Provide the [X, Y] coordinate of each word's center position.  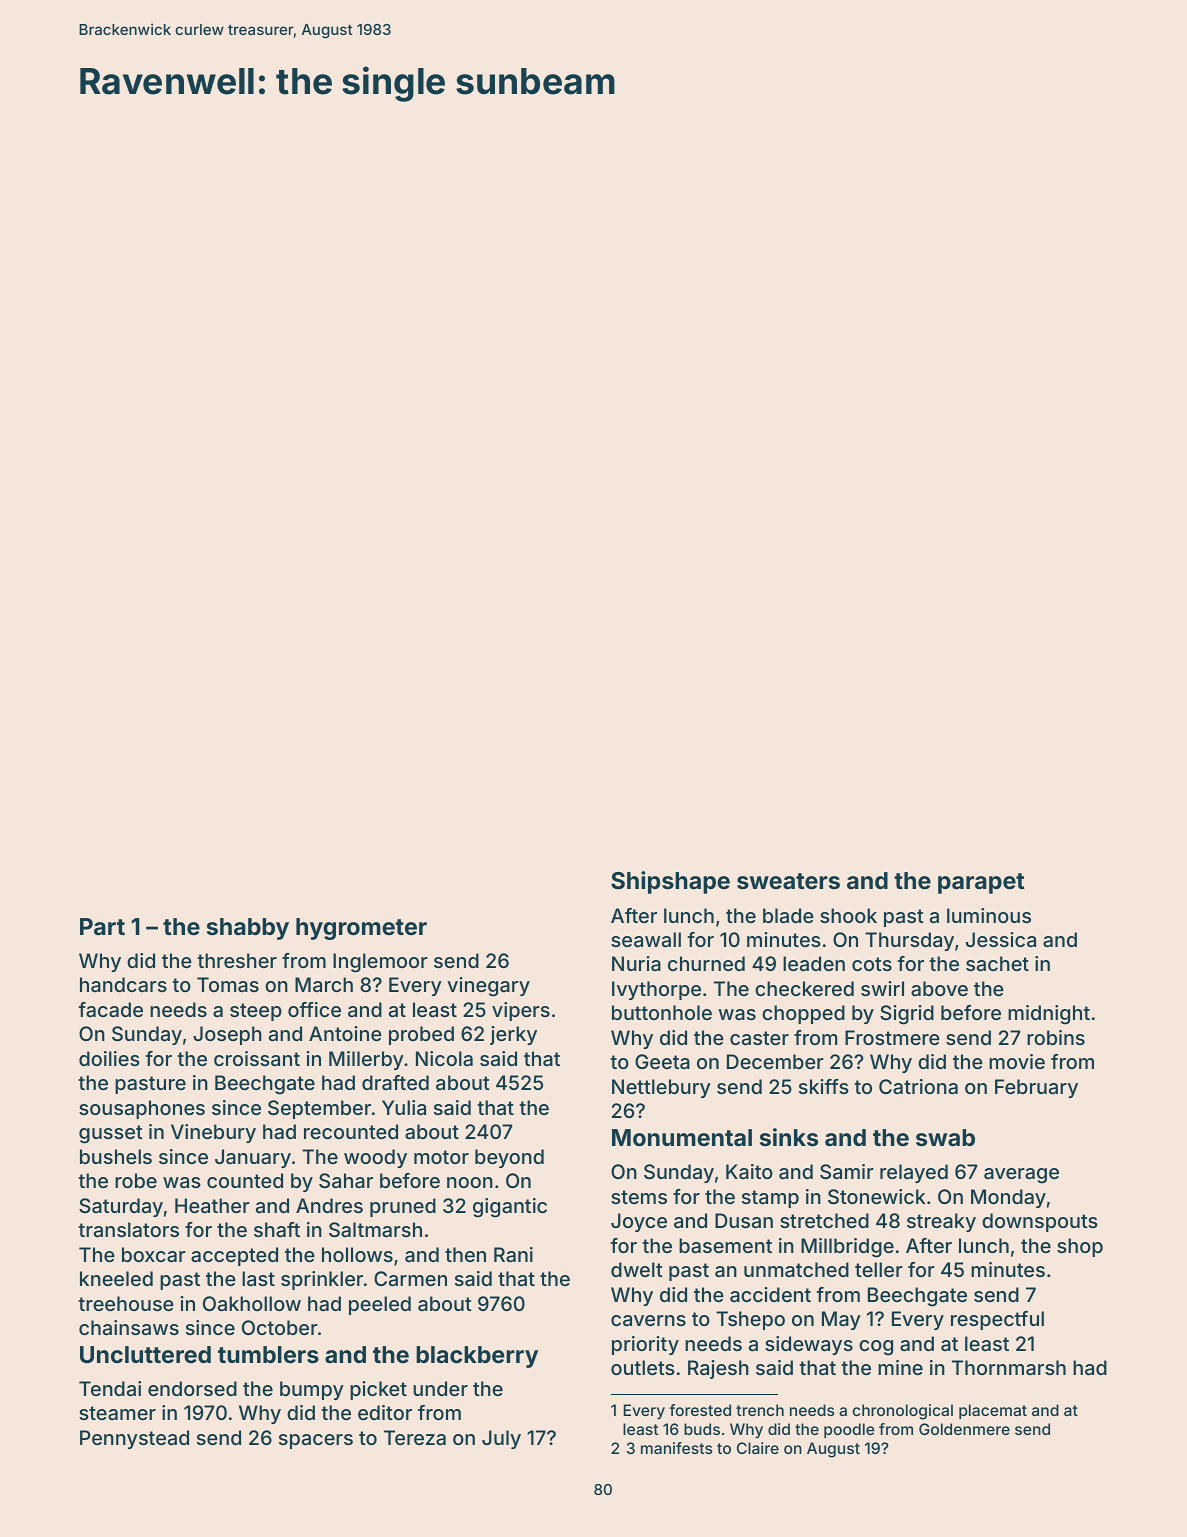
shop [1080, 1247]
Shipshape [670, 882]
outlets [643, 1367]
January [253, 1158]
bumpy [312, 1390]
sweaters [788, 881]
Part [102, 926]
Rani [513, 1254]
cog [876, 1348]
